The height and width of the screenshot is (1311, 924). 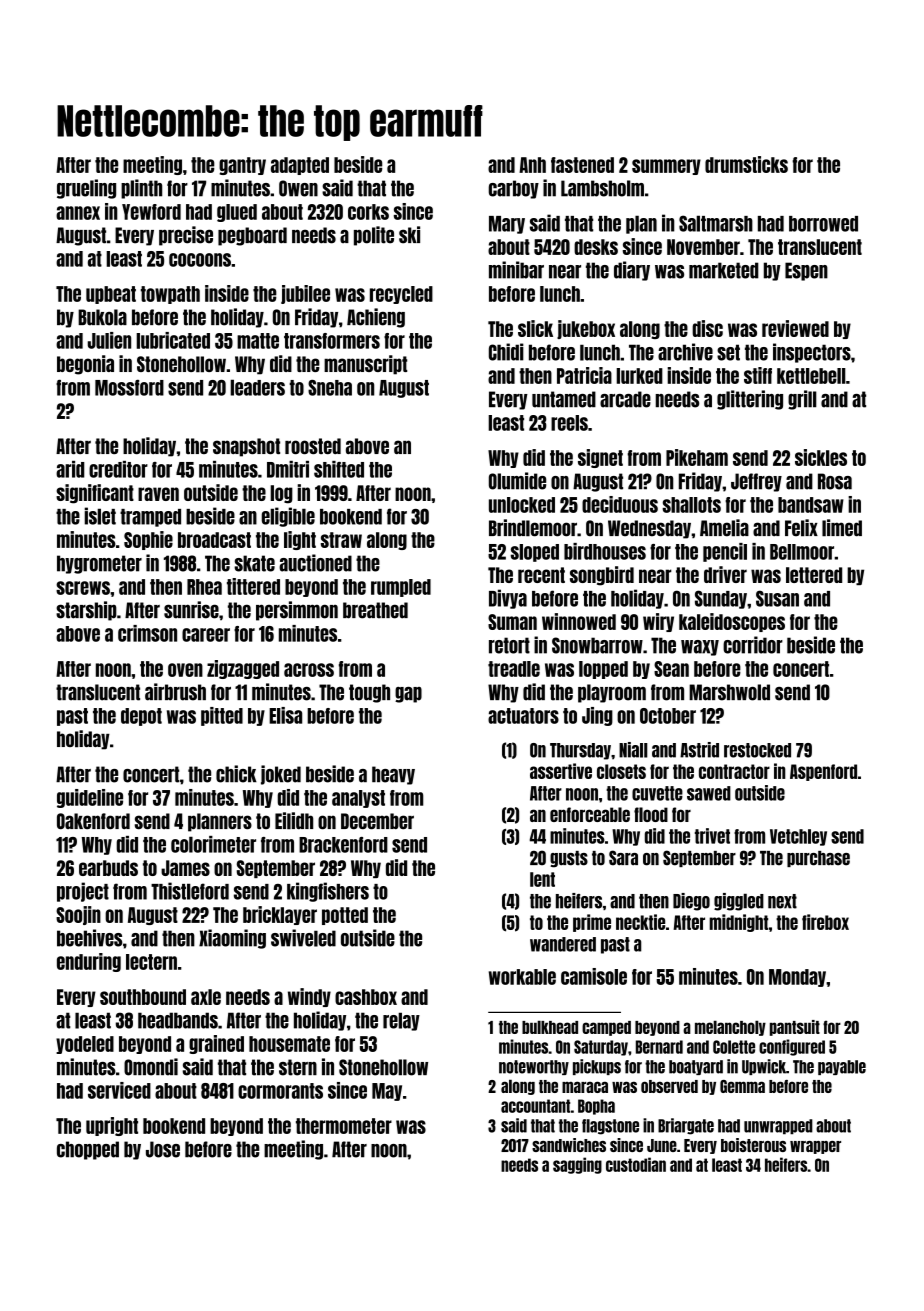 I want to click on cashbox, so click(x=366, y=997).
